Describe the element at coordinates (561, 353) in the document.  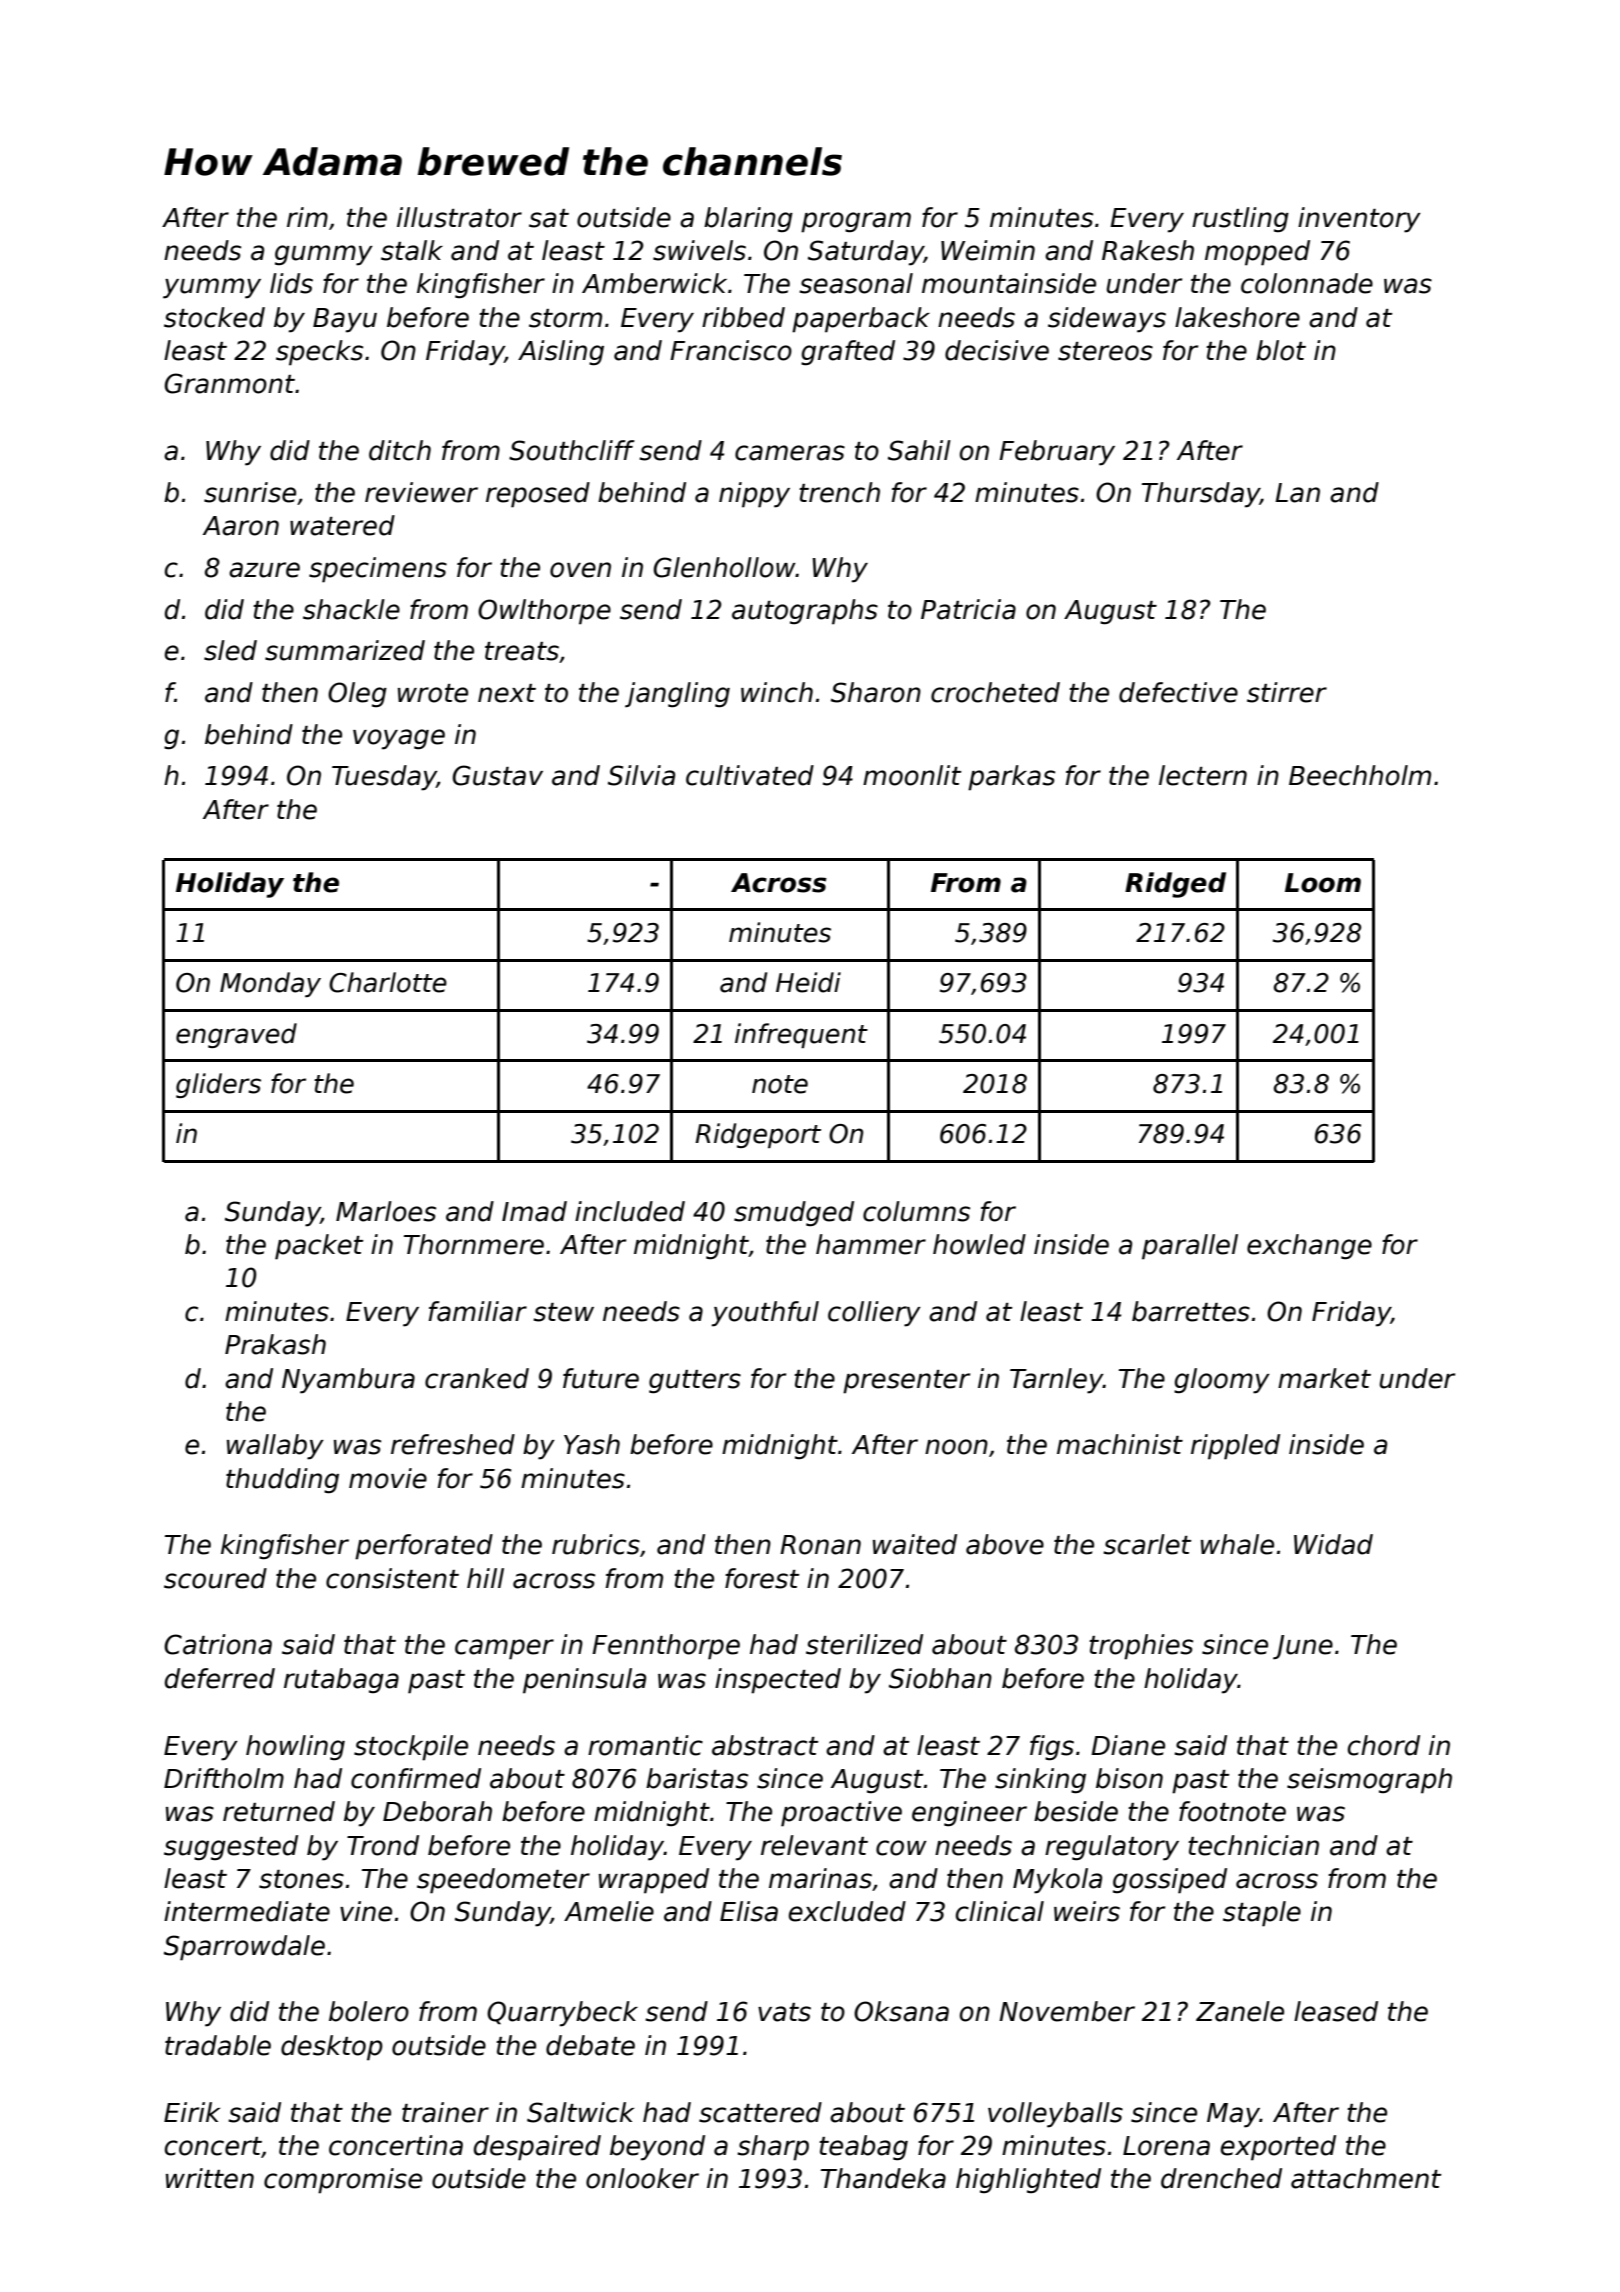
I see `Aisling` at that location.
